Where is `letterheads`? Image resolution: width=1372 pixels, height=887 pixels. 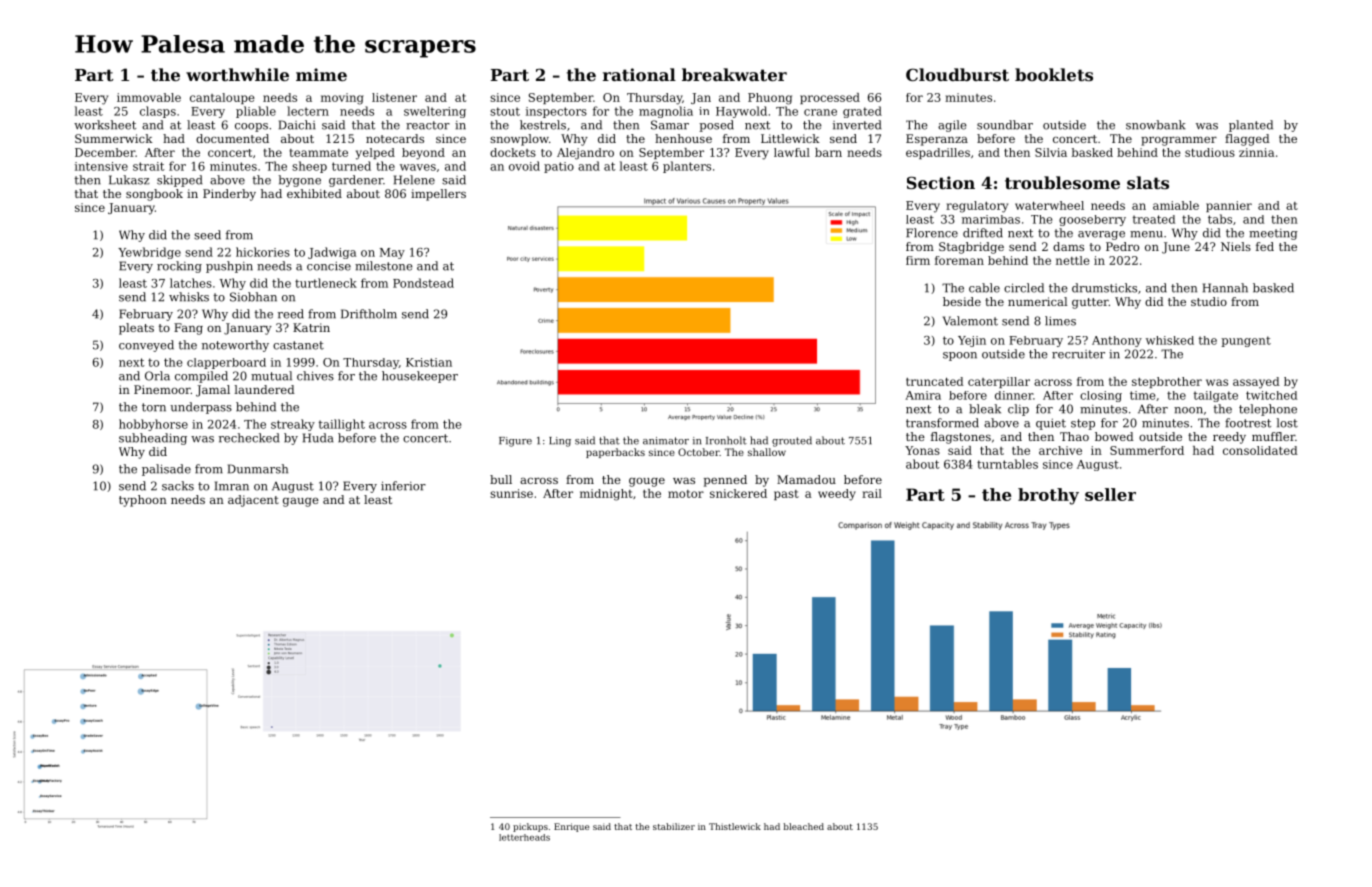
letterheads is located at coordinates (524, 837).
